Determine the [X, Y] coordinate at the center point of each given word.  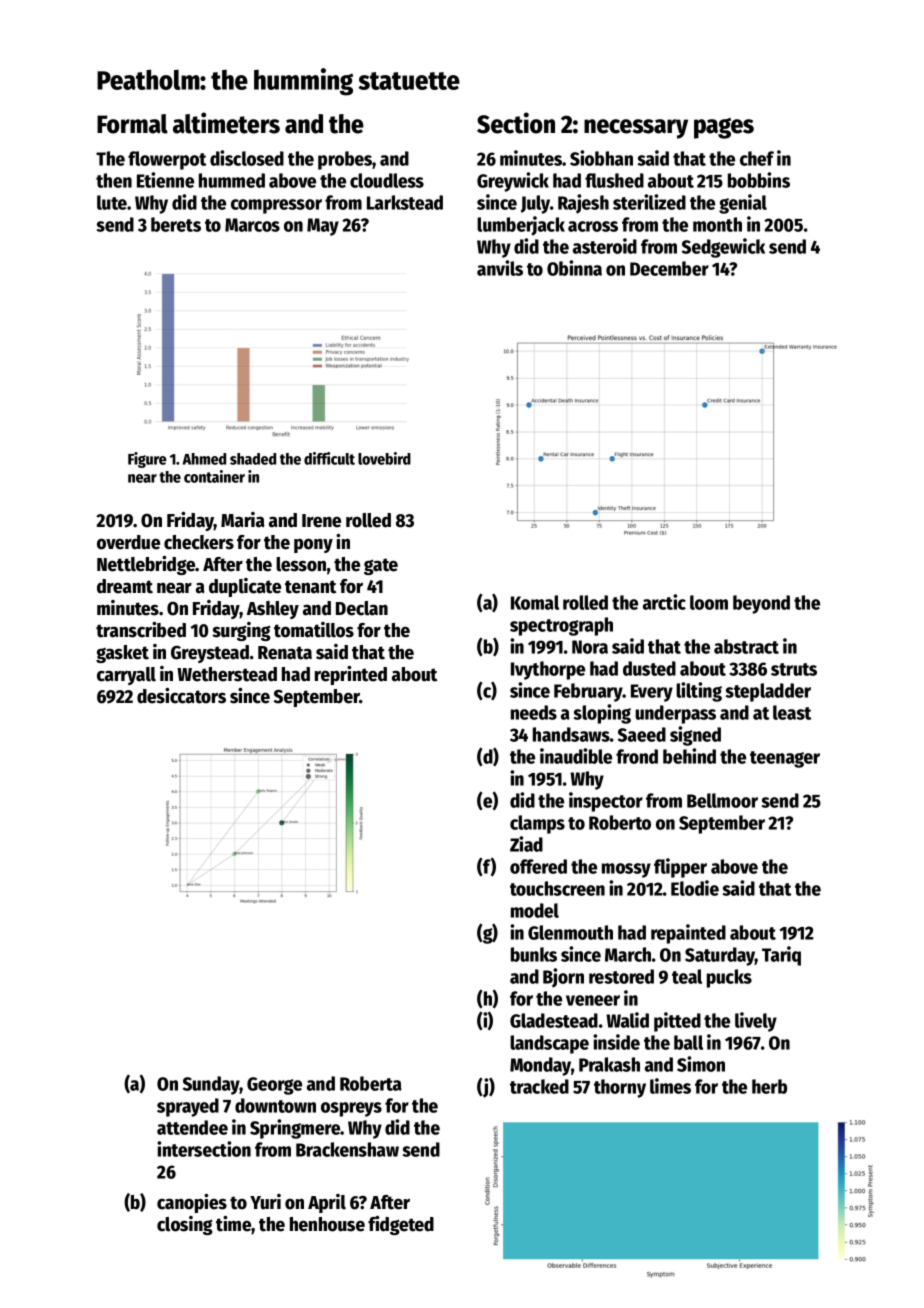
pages [724, 128]
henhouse [327, 1224]
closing [185, 1225]
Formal [132, 124]
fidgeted [401, 1225]
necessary [636, 129]
